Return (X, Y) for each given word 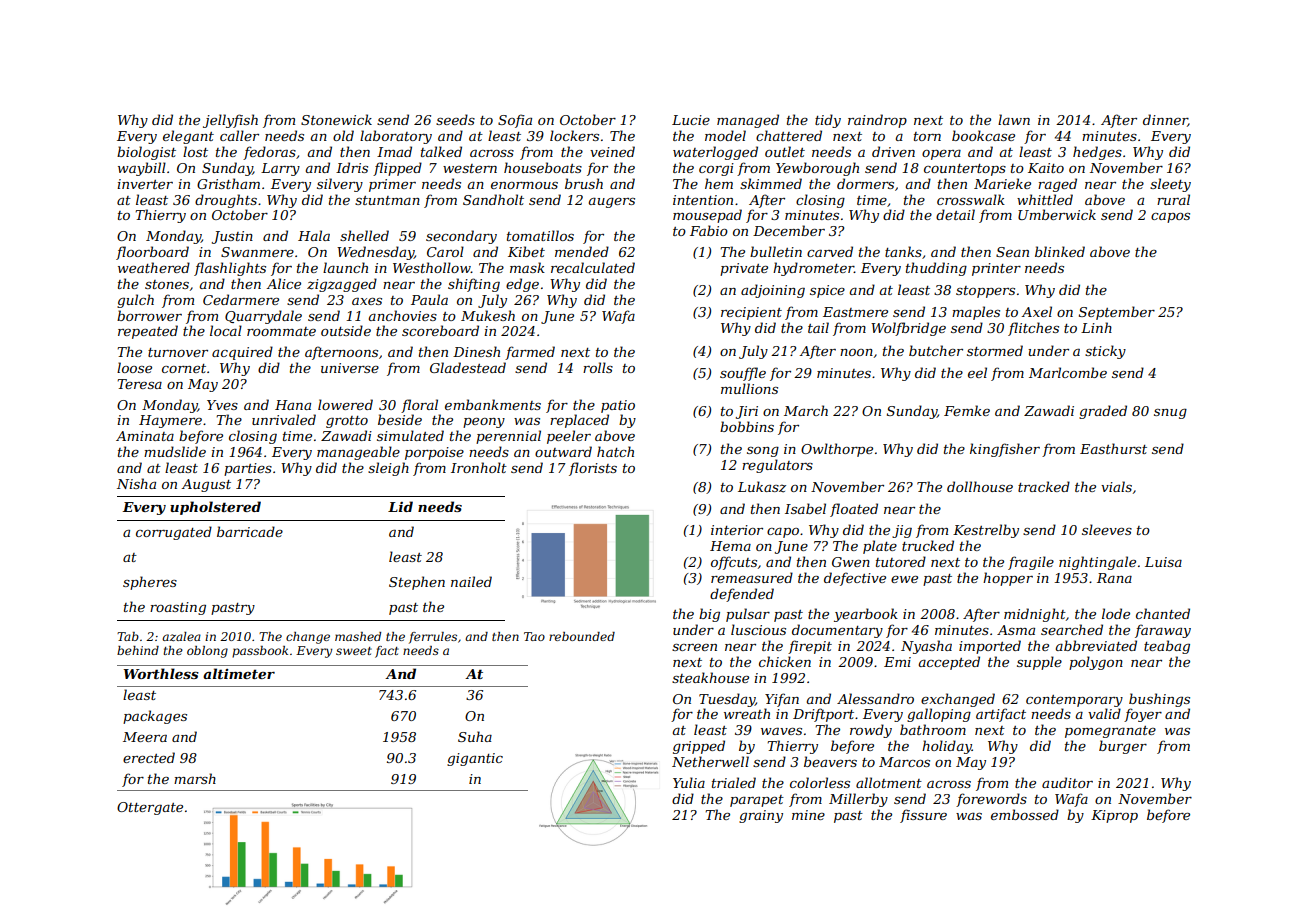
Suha (475, 736)
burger (1123, 747)
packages (155, 717)
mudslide (175, 451)
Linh (1096, 327)
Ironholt (479, 467)
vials (1116, 486)
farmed (530, 353)
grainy (761, 816)
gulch (135, 301)
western (470, 168)
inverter (145, 184)
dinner (1165, 120)
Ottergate (150, 808)
